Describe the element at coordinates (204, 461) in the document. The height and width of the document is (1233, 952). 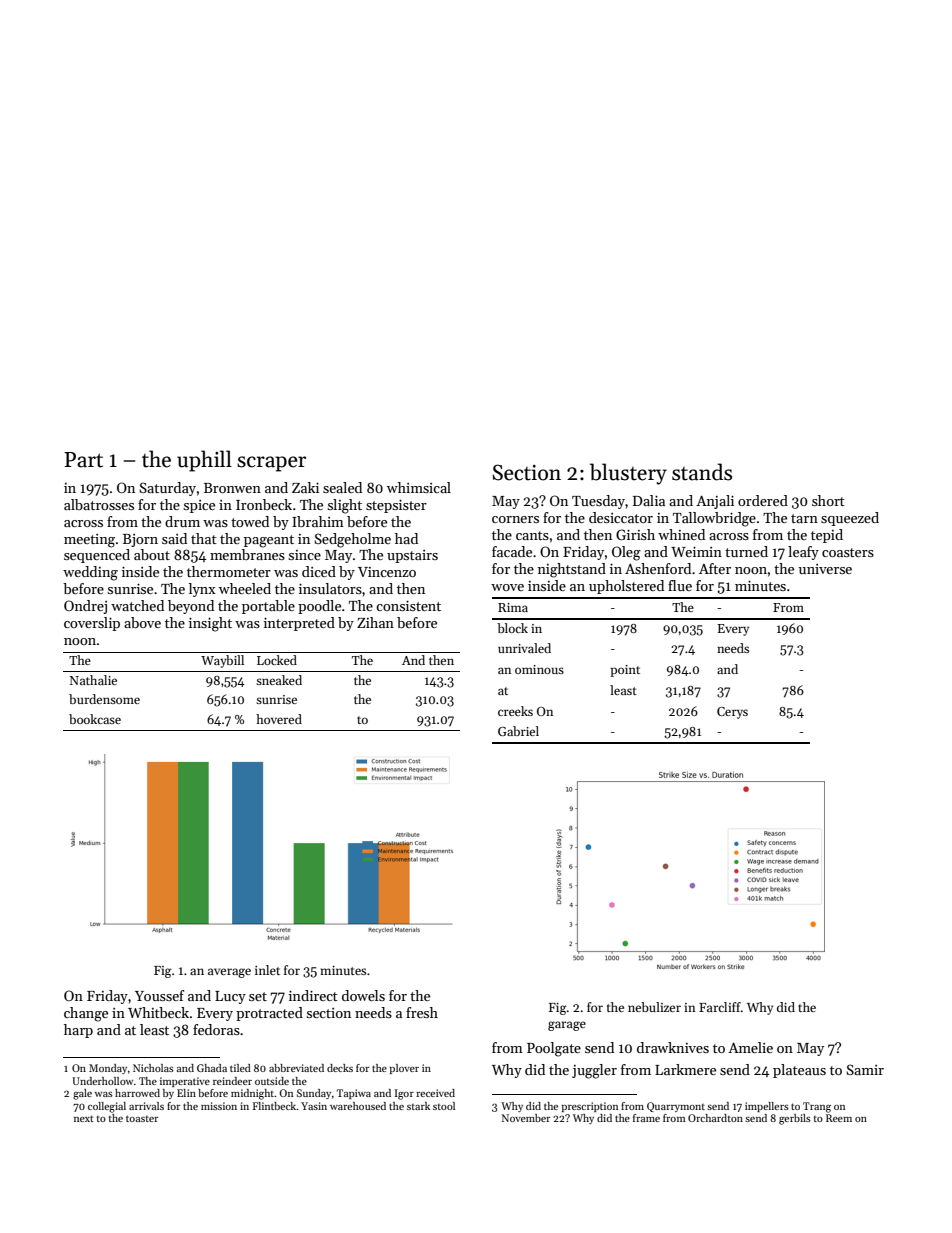
I see `uphill` at that location.
